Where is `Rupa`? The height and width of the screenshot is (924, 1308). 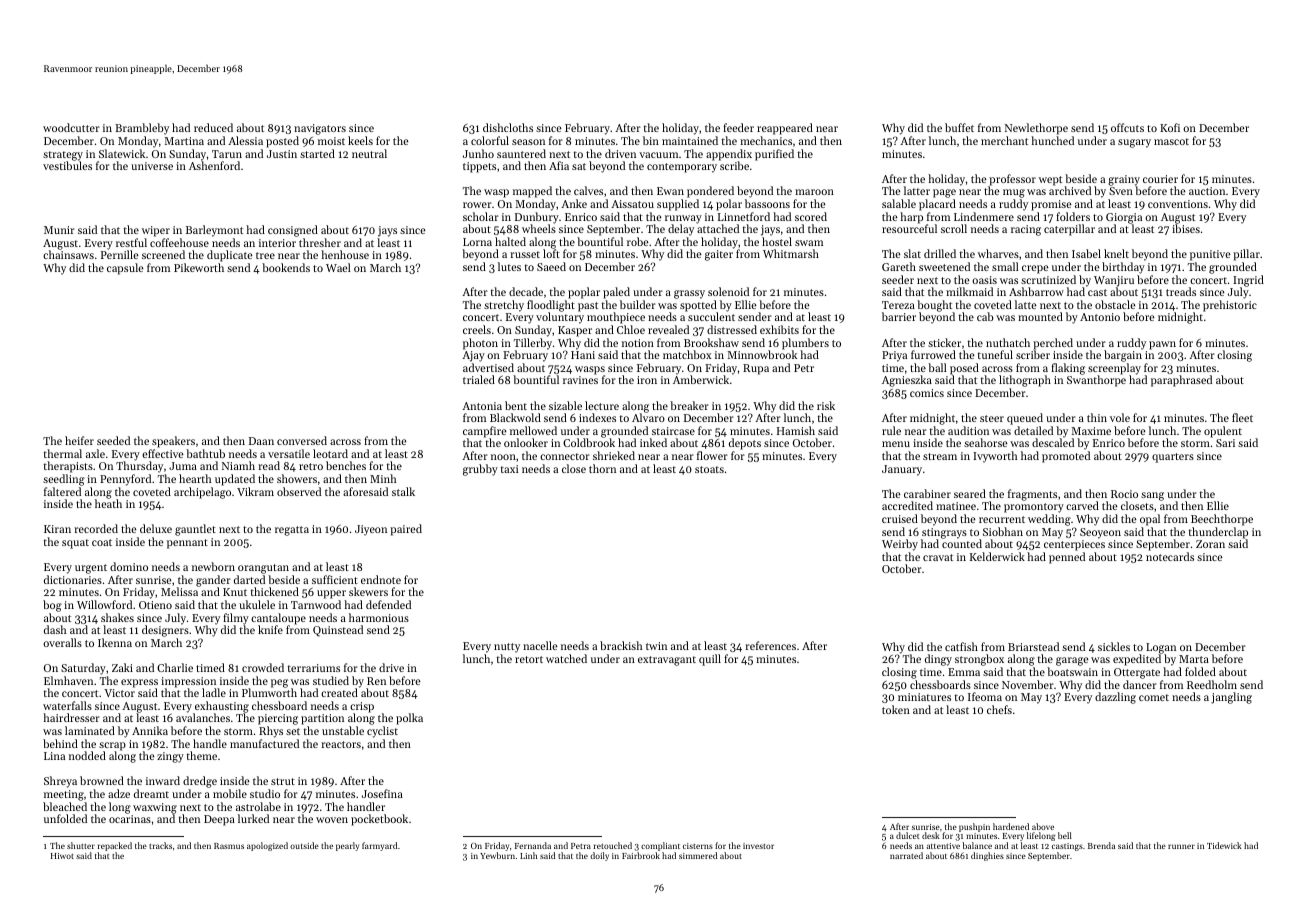 Rupa is located at coordinates (756, 369).
